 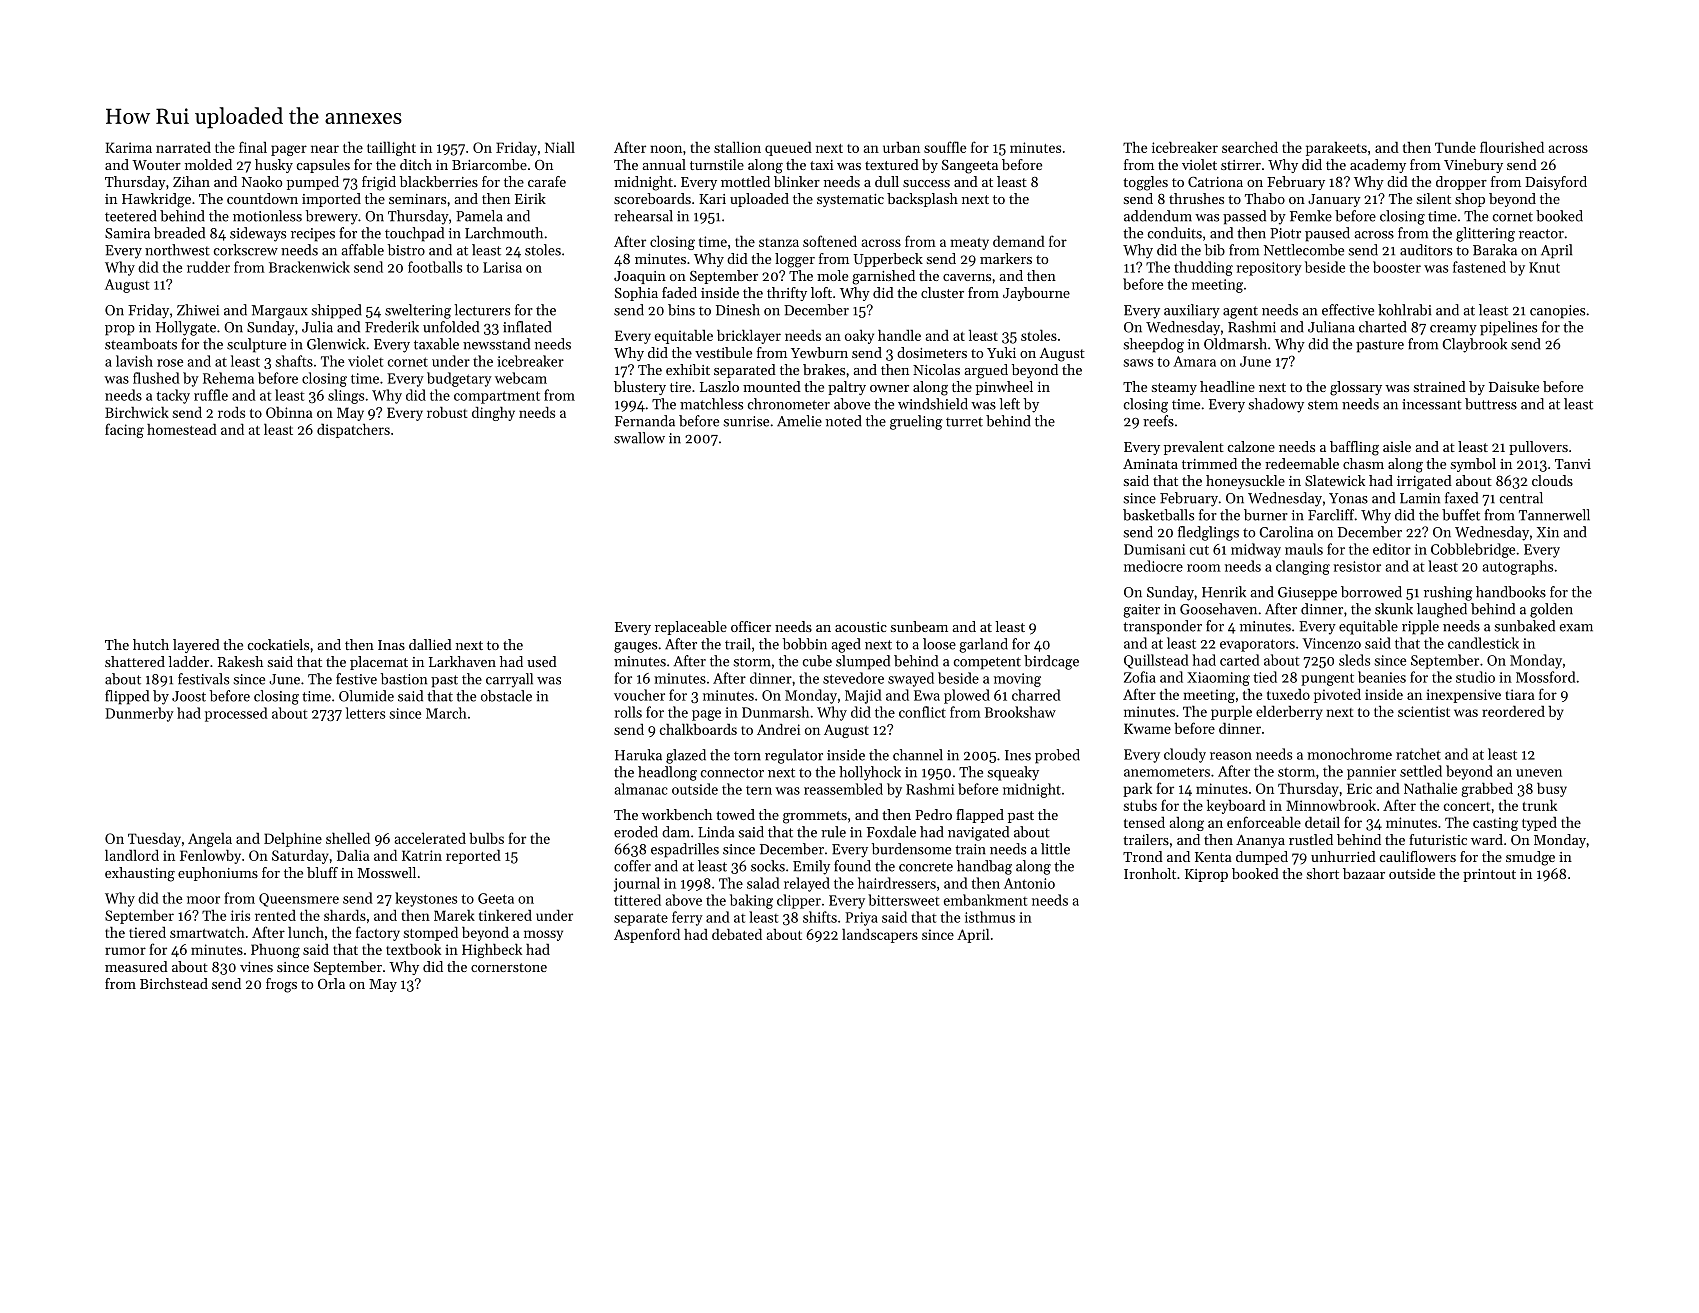 What do you see at coordinates (843, 789) in the page?
I see `reassembled` at bounding box center [843, 789].
